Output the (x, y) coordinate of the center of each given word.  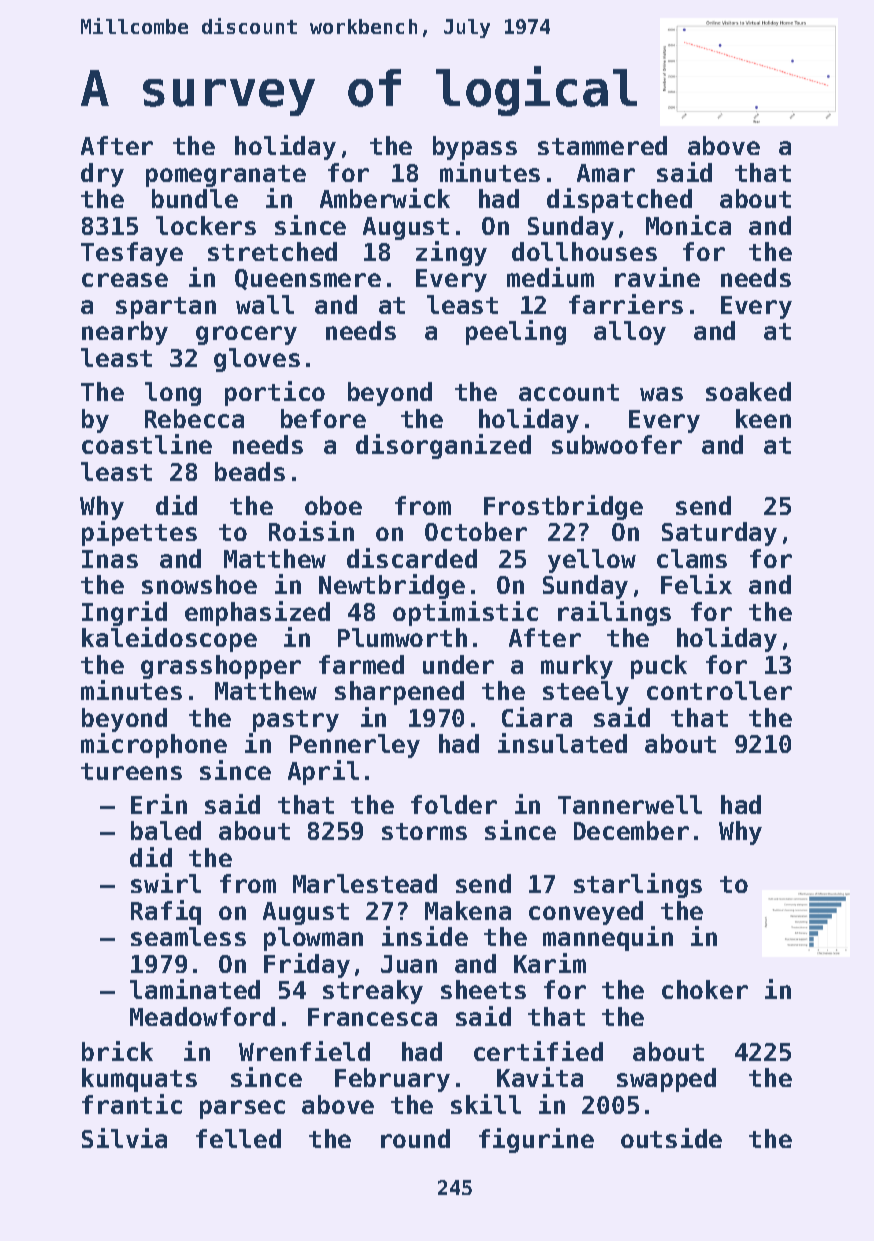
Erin (159, 804)
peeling (516, 332)
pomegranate (226, 176)
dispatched (619, 200)
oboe (333, 505)
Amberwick (385, 198)
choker (705, 989)
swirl (166, 883)
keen (763, 418)
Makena (468, 910)
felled (238, 1138)
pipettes (139, 533)
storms (424, 831)
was (661, 394)
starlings (638, 885)
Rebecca (194, 418)
